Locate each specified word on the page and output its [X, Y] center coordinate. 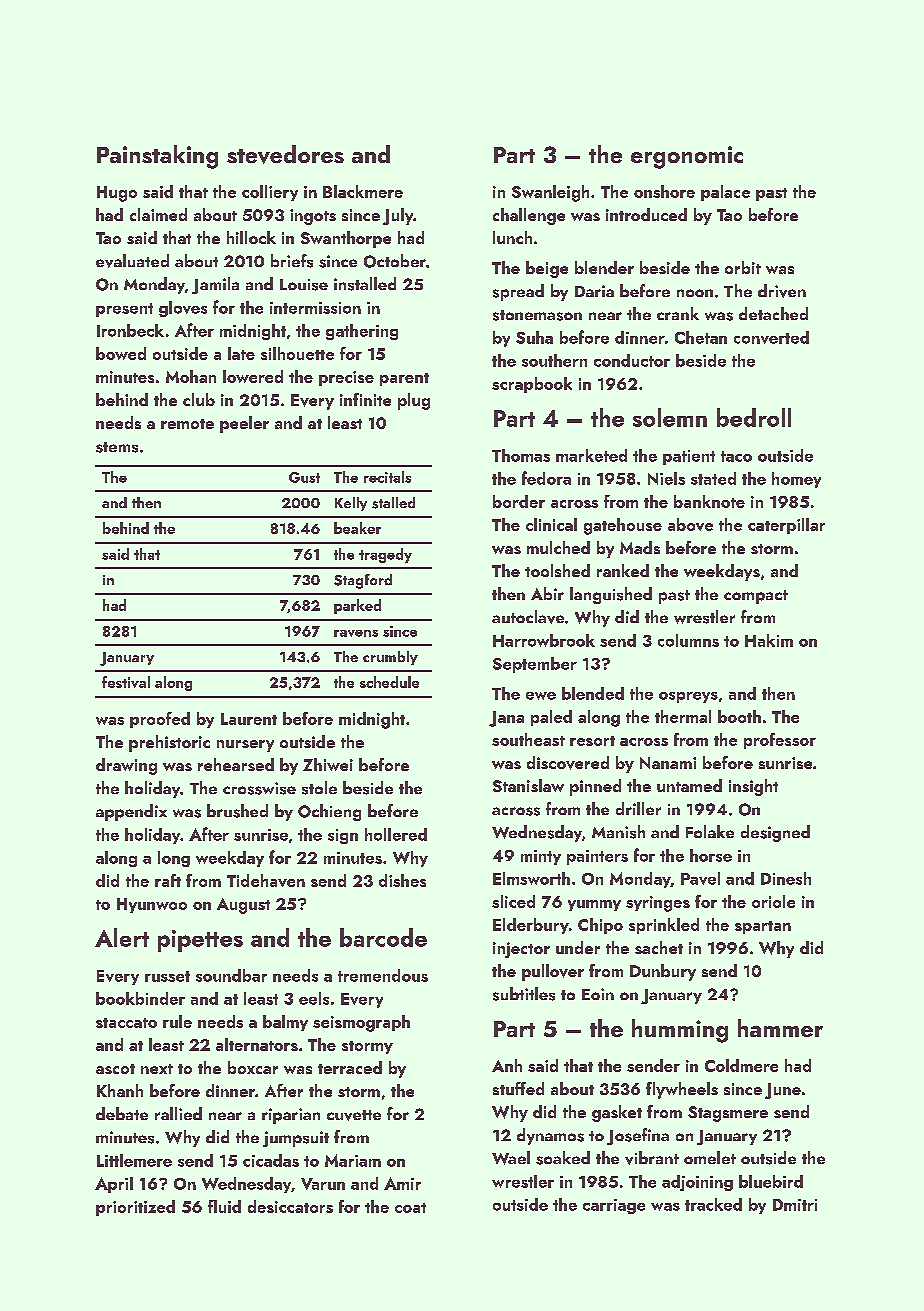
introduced [646, 214]
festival [126, 682]
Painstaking [157, 157]
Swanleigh [550, 193]
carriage [614, 1206]
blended [593, 693]
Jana [506, 719]
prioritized [135, 1208]
